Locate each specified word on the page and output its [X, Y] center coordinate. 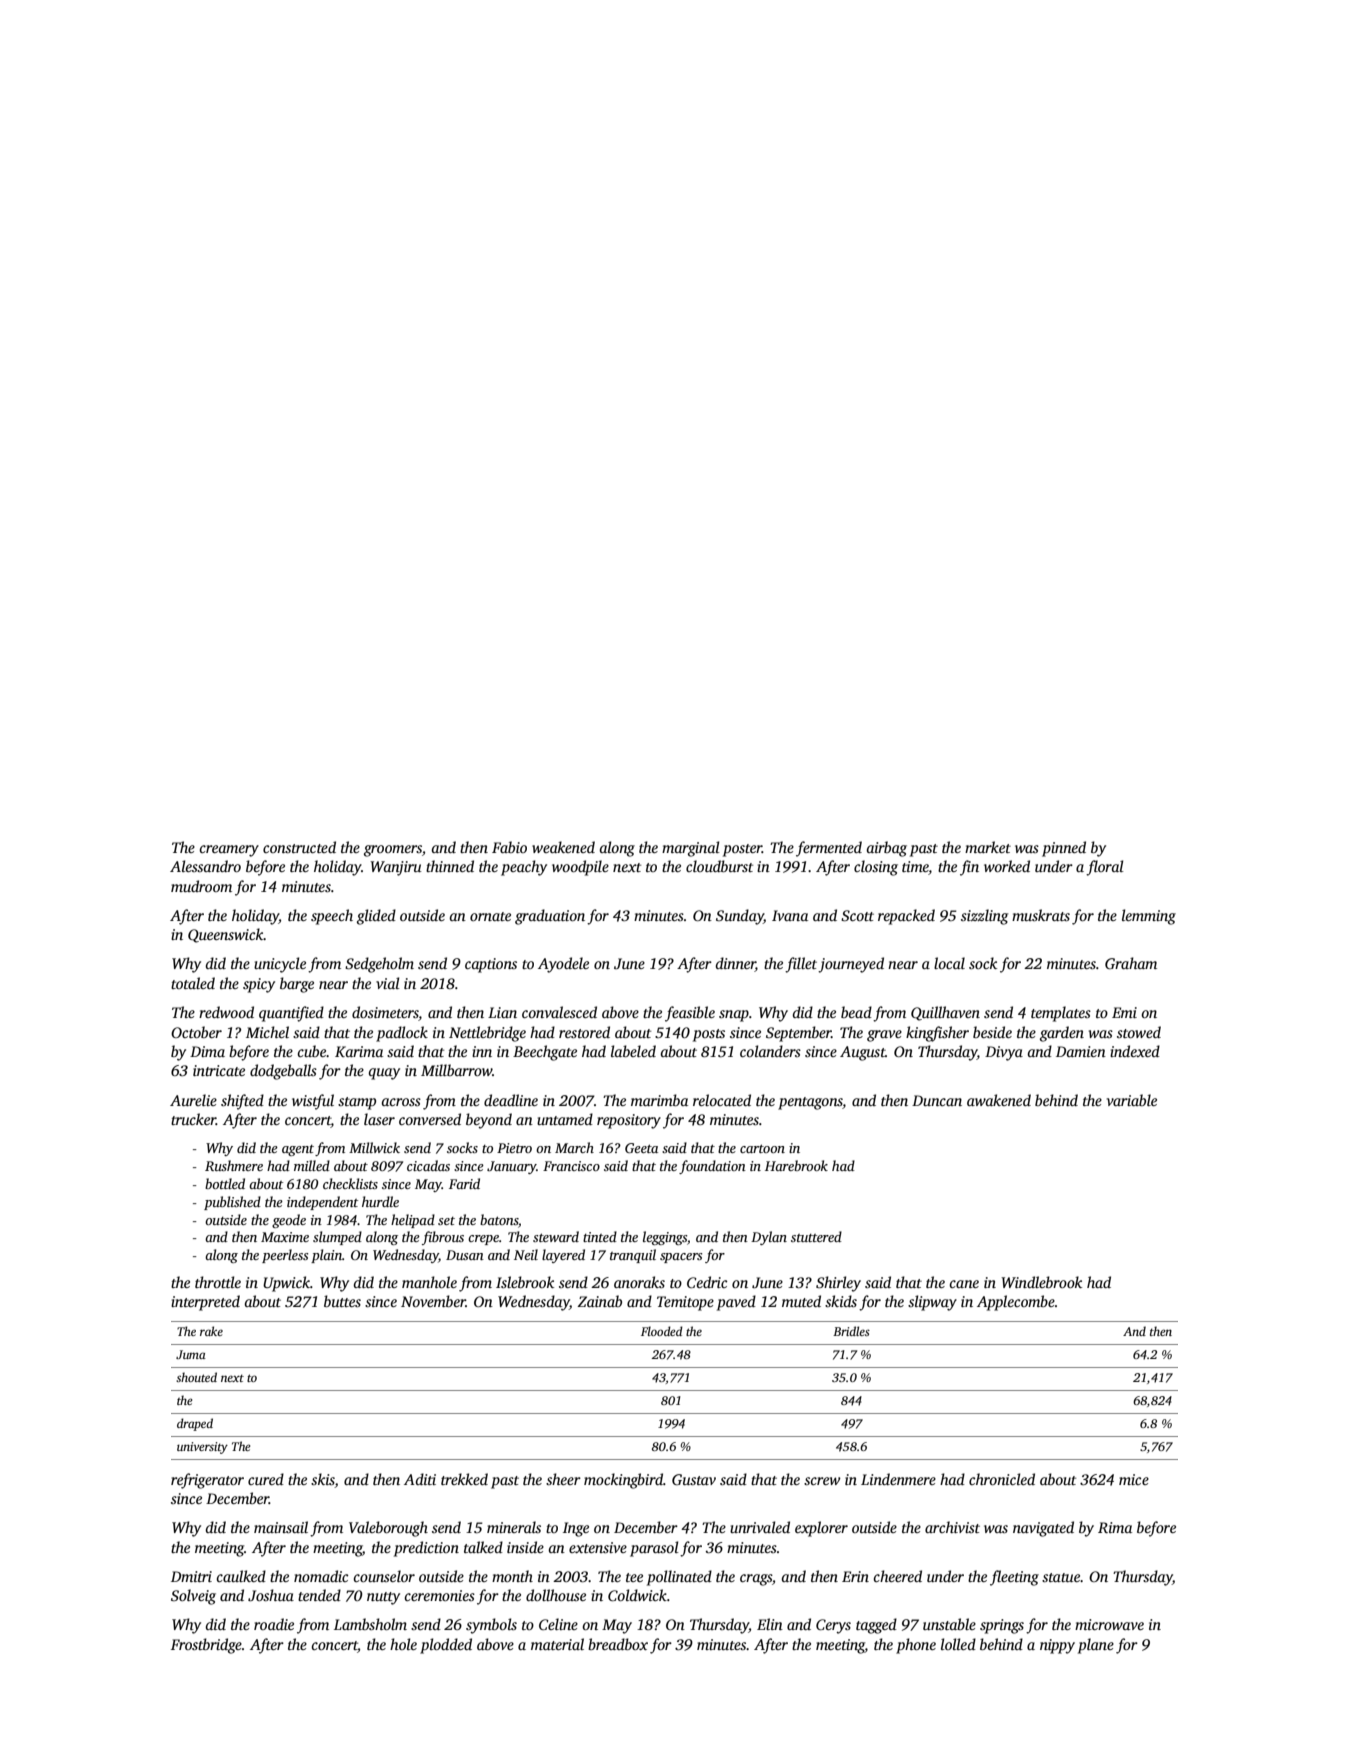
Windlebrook [1041, 1282]
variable [1132, 1100]
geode [289, 1221]
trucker [193, 1119]
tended [319, 1595]
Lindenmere [898, 1479]
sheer [563, 1479]
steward [556, 1236]
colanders [770, 1051]
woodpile [580, 868]
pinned [1064, 849]
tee [634, 1577]
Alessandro [205, 866]
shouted [196, 1377]
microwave [1109, 1624]
